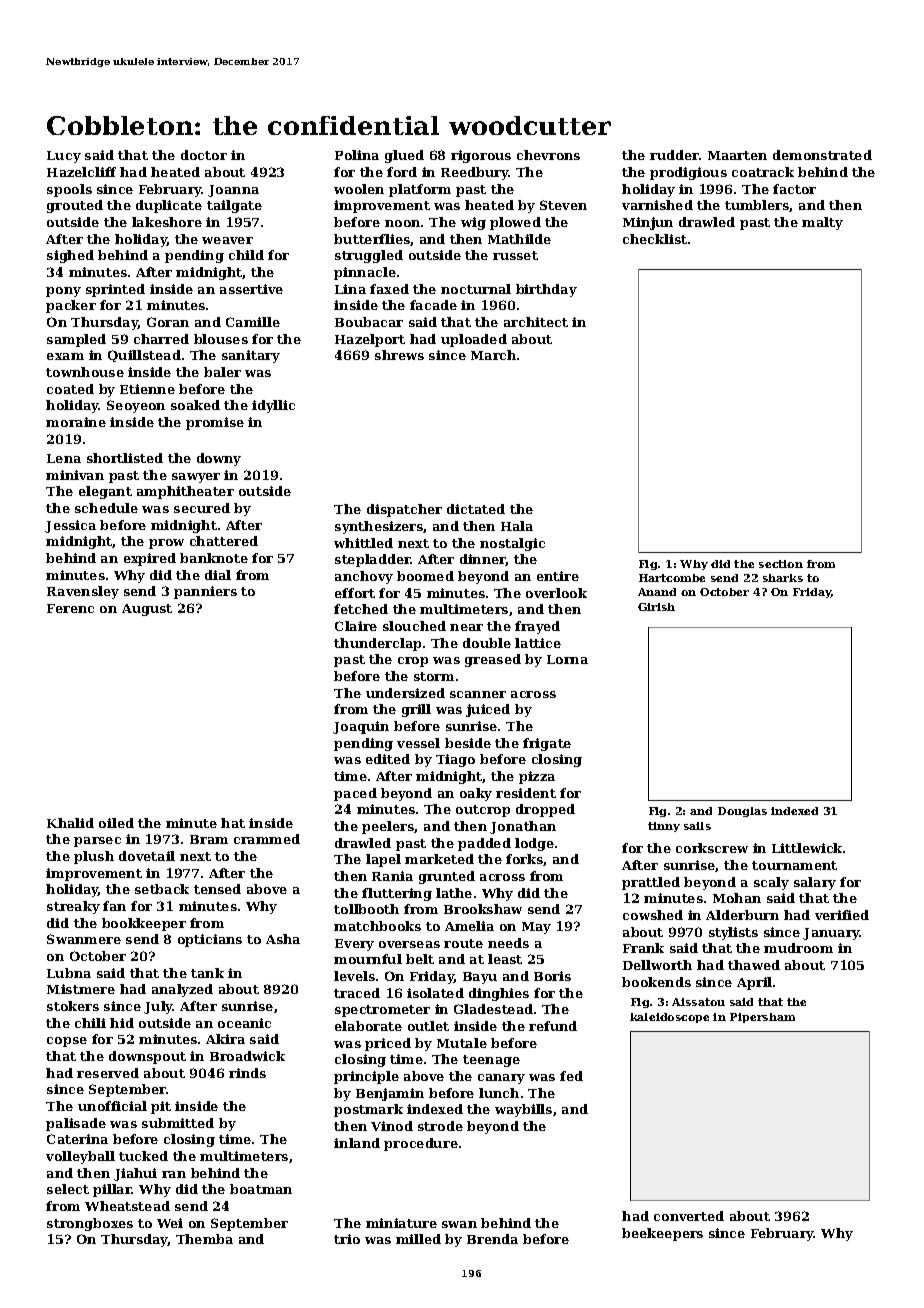  What do you see at coordinates (359, 189) in the screenshot?
I see `woolen` at bounding box center [359, 189].
